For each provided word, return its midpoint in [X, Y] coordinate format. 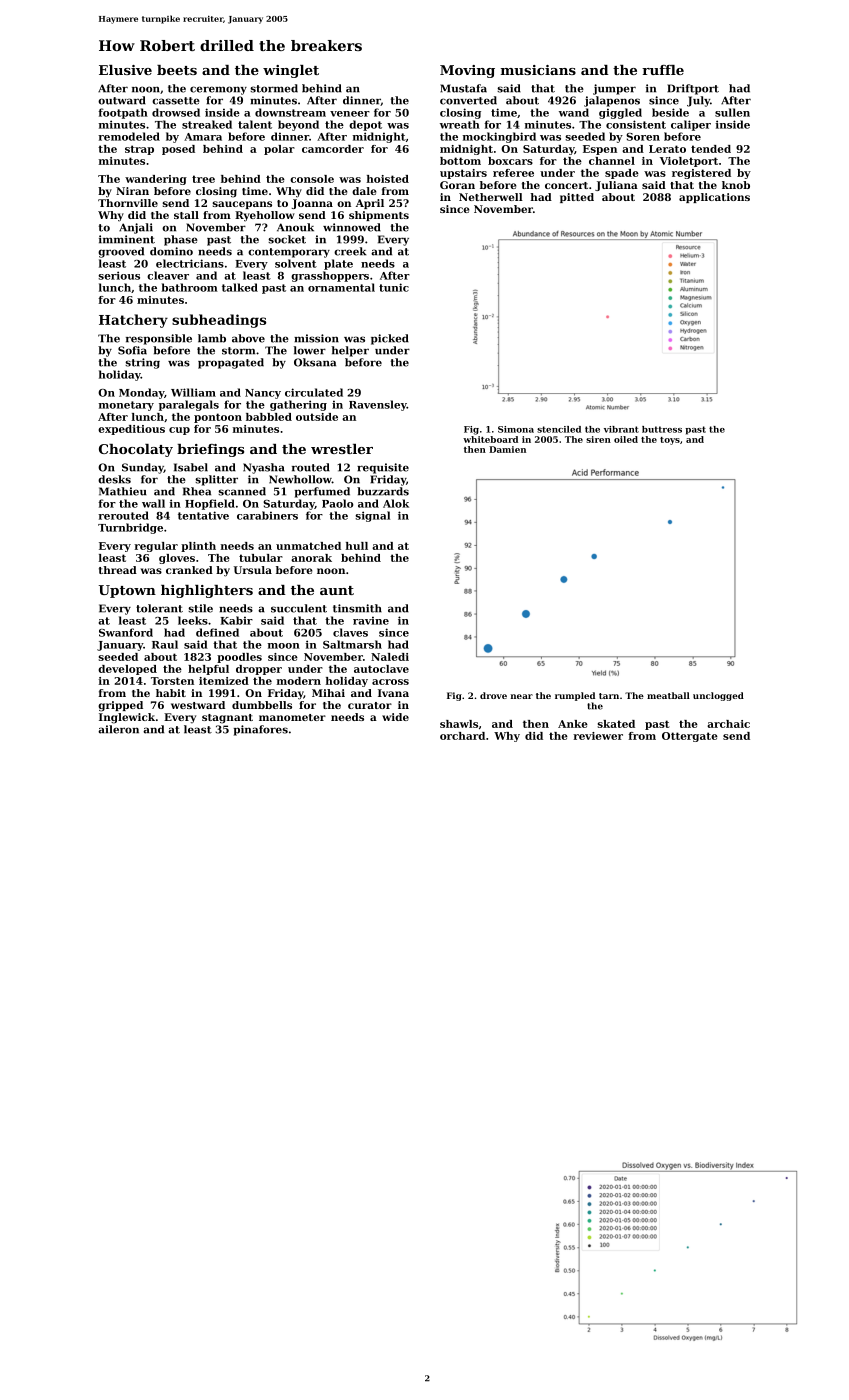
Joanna [312, 204]
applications [714, 198]
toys [670, 441]
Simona [516, 429]
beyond [298, 125]
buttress [662, 429]
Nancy [263, 394]
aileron [118, 729]
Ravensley [378, 405]
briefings [210, 450]
